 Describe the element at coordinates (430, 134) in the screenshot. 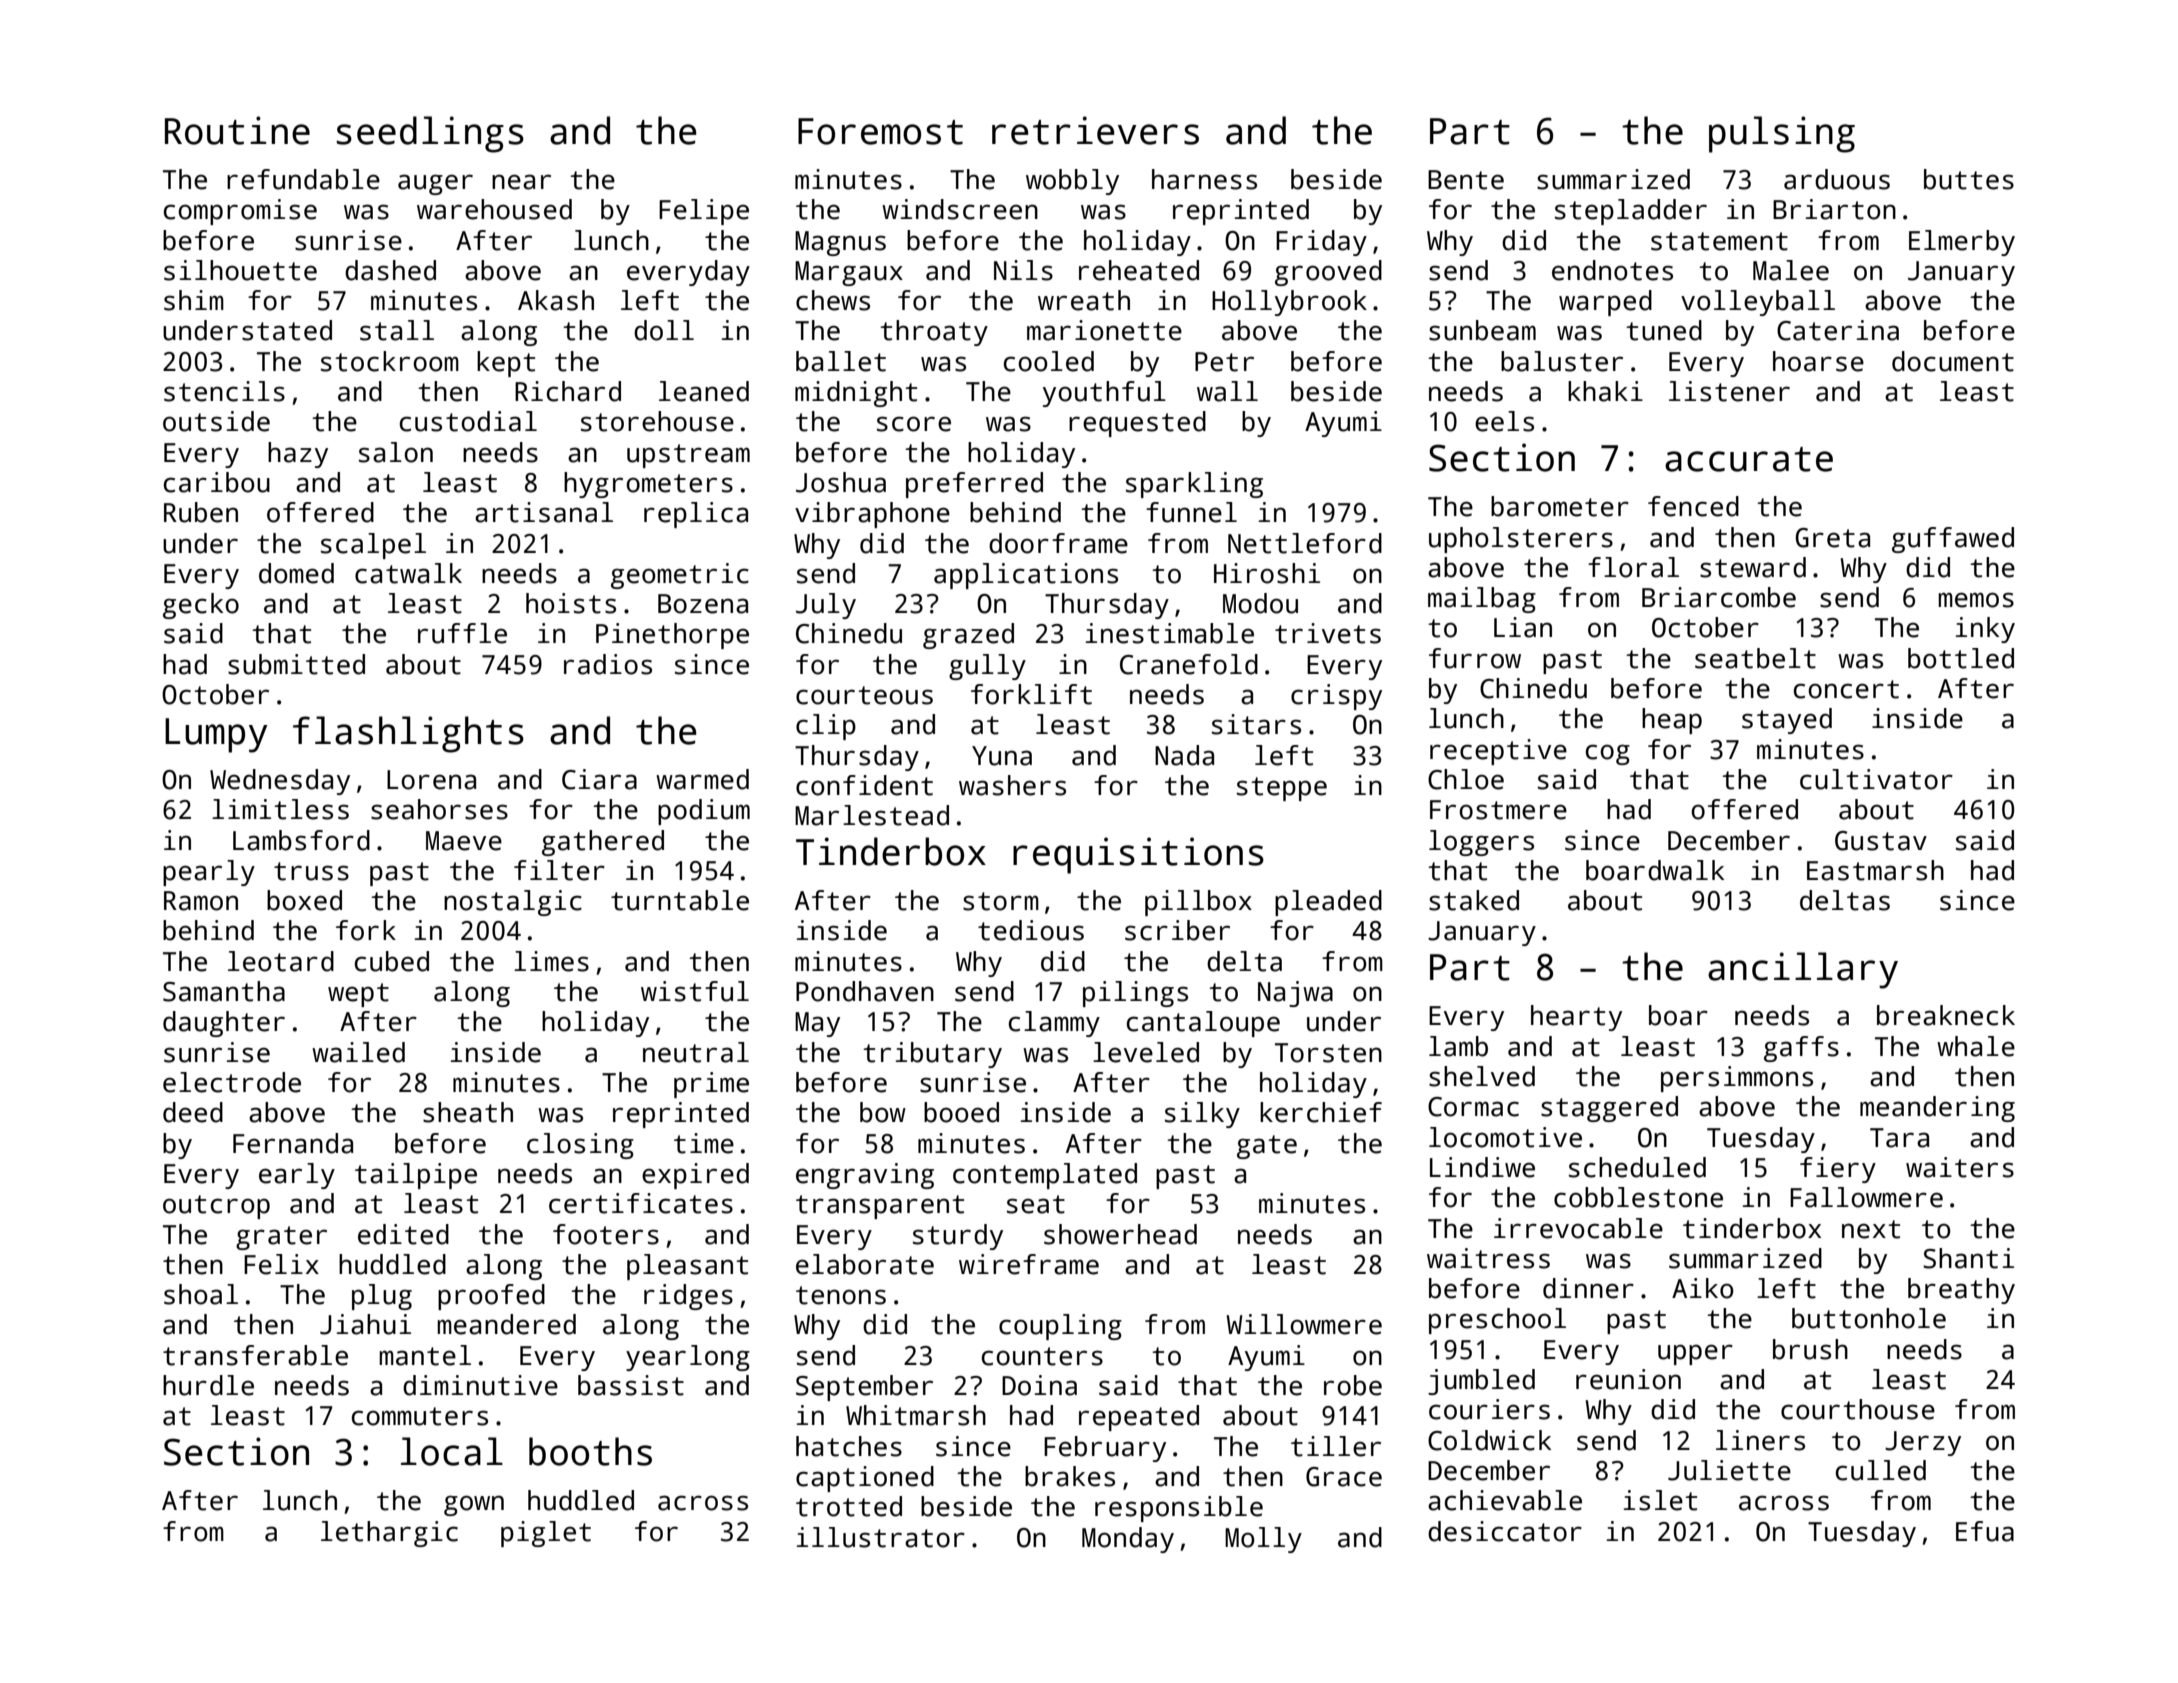

I see `seedlings` at that location.
